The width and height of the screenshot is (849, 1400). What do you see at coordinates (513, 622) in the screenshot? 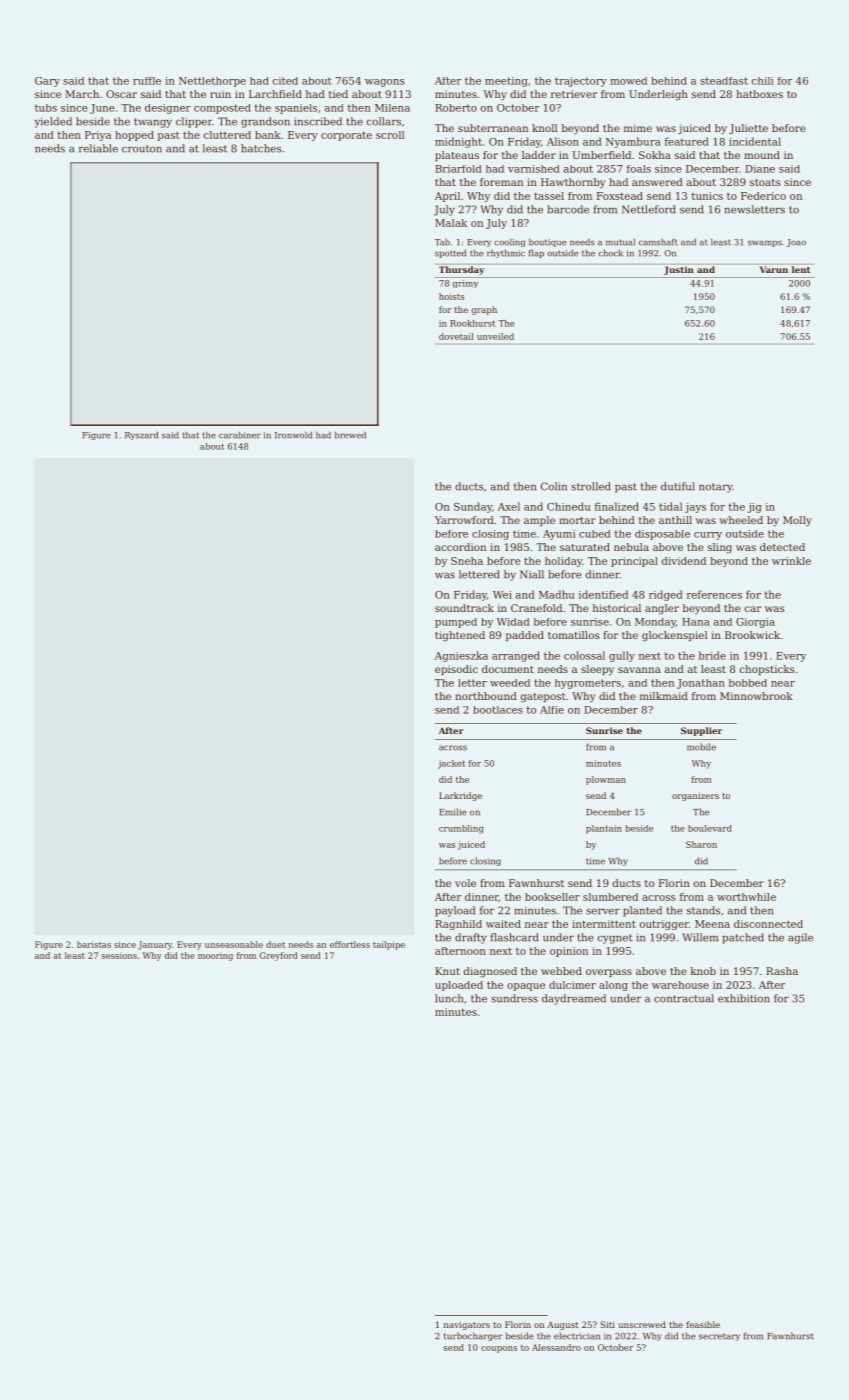
I see `Widad` at bounding box center [513, 622].
